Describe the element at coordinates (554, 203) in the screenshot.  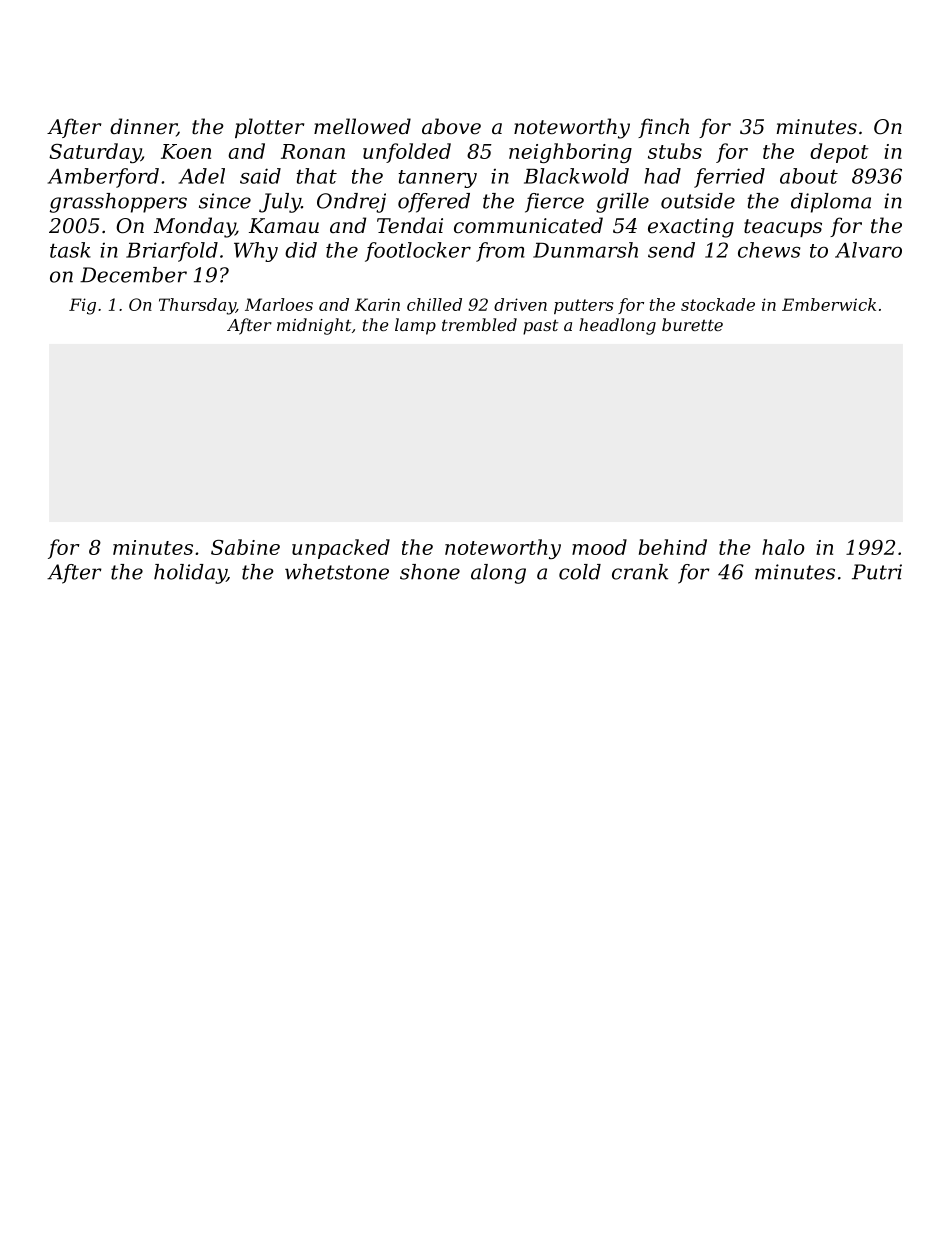
I see `fierce` at that location.
